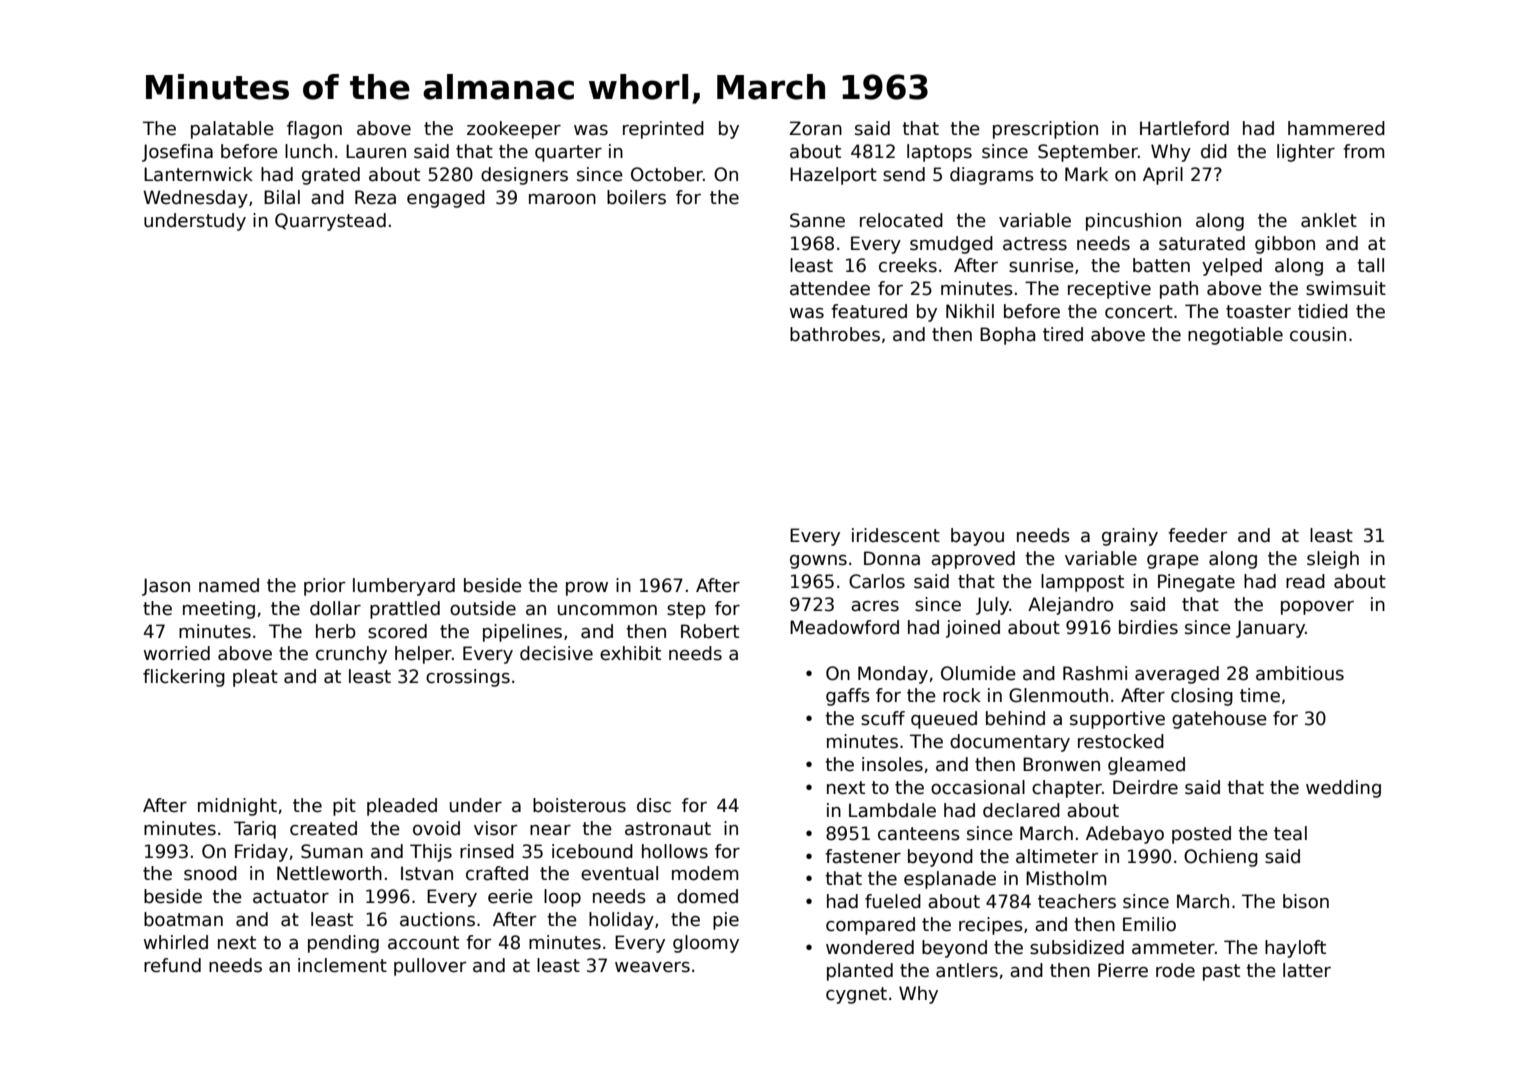  I want to click on Quarrystead, so click(330, 222).
